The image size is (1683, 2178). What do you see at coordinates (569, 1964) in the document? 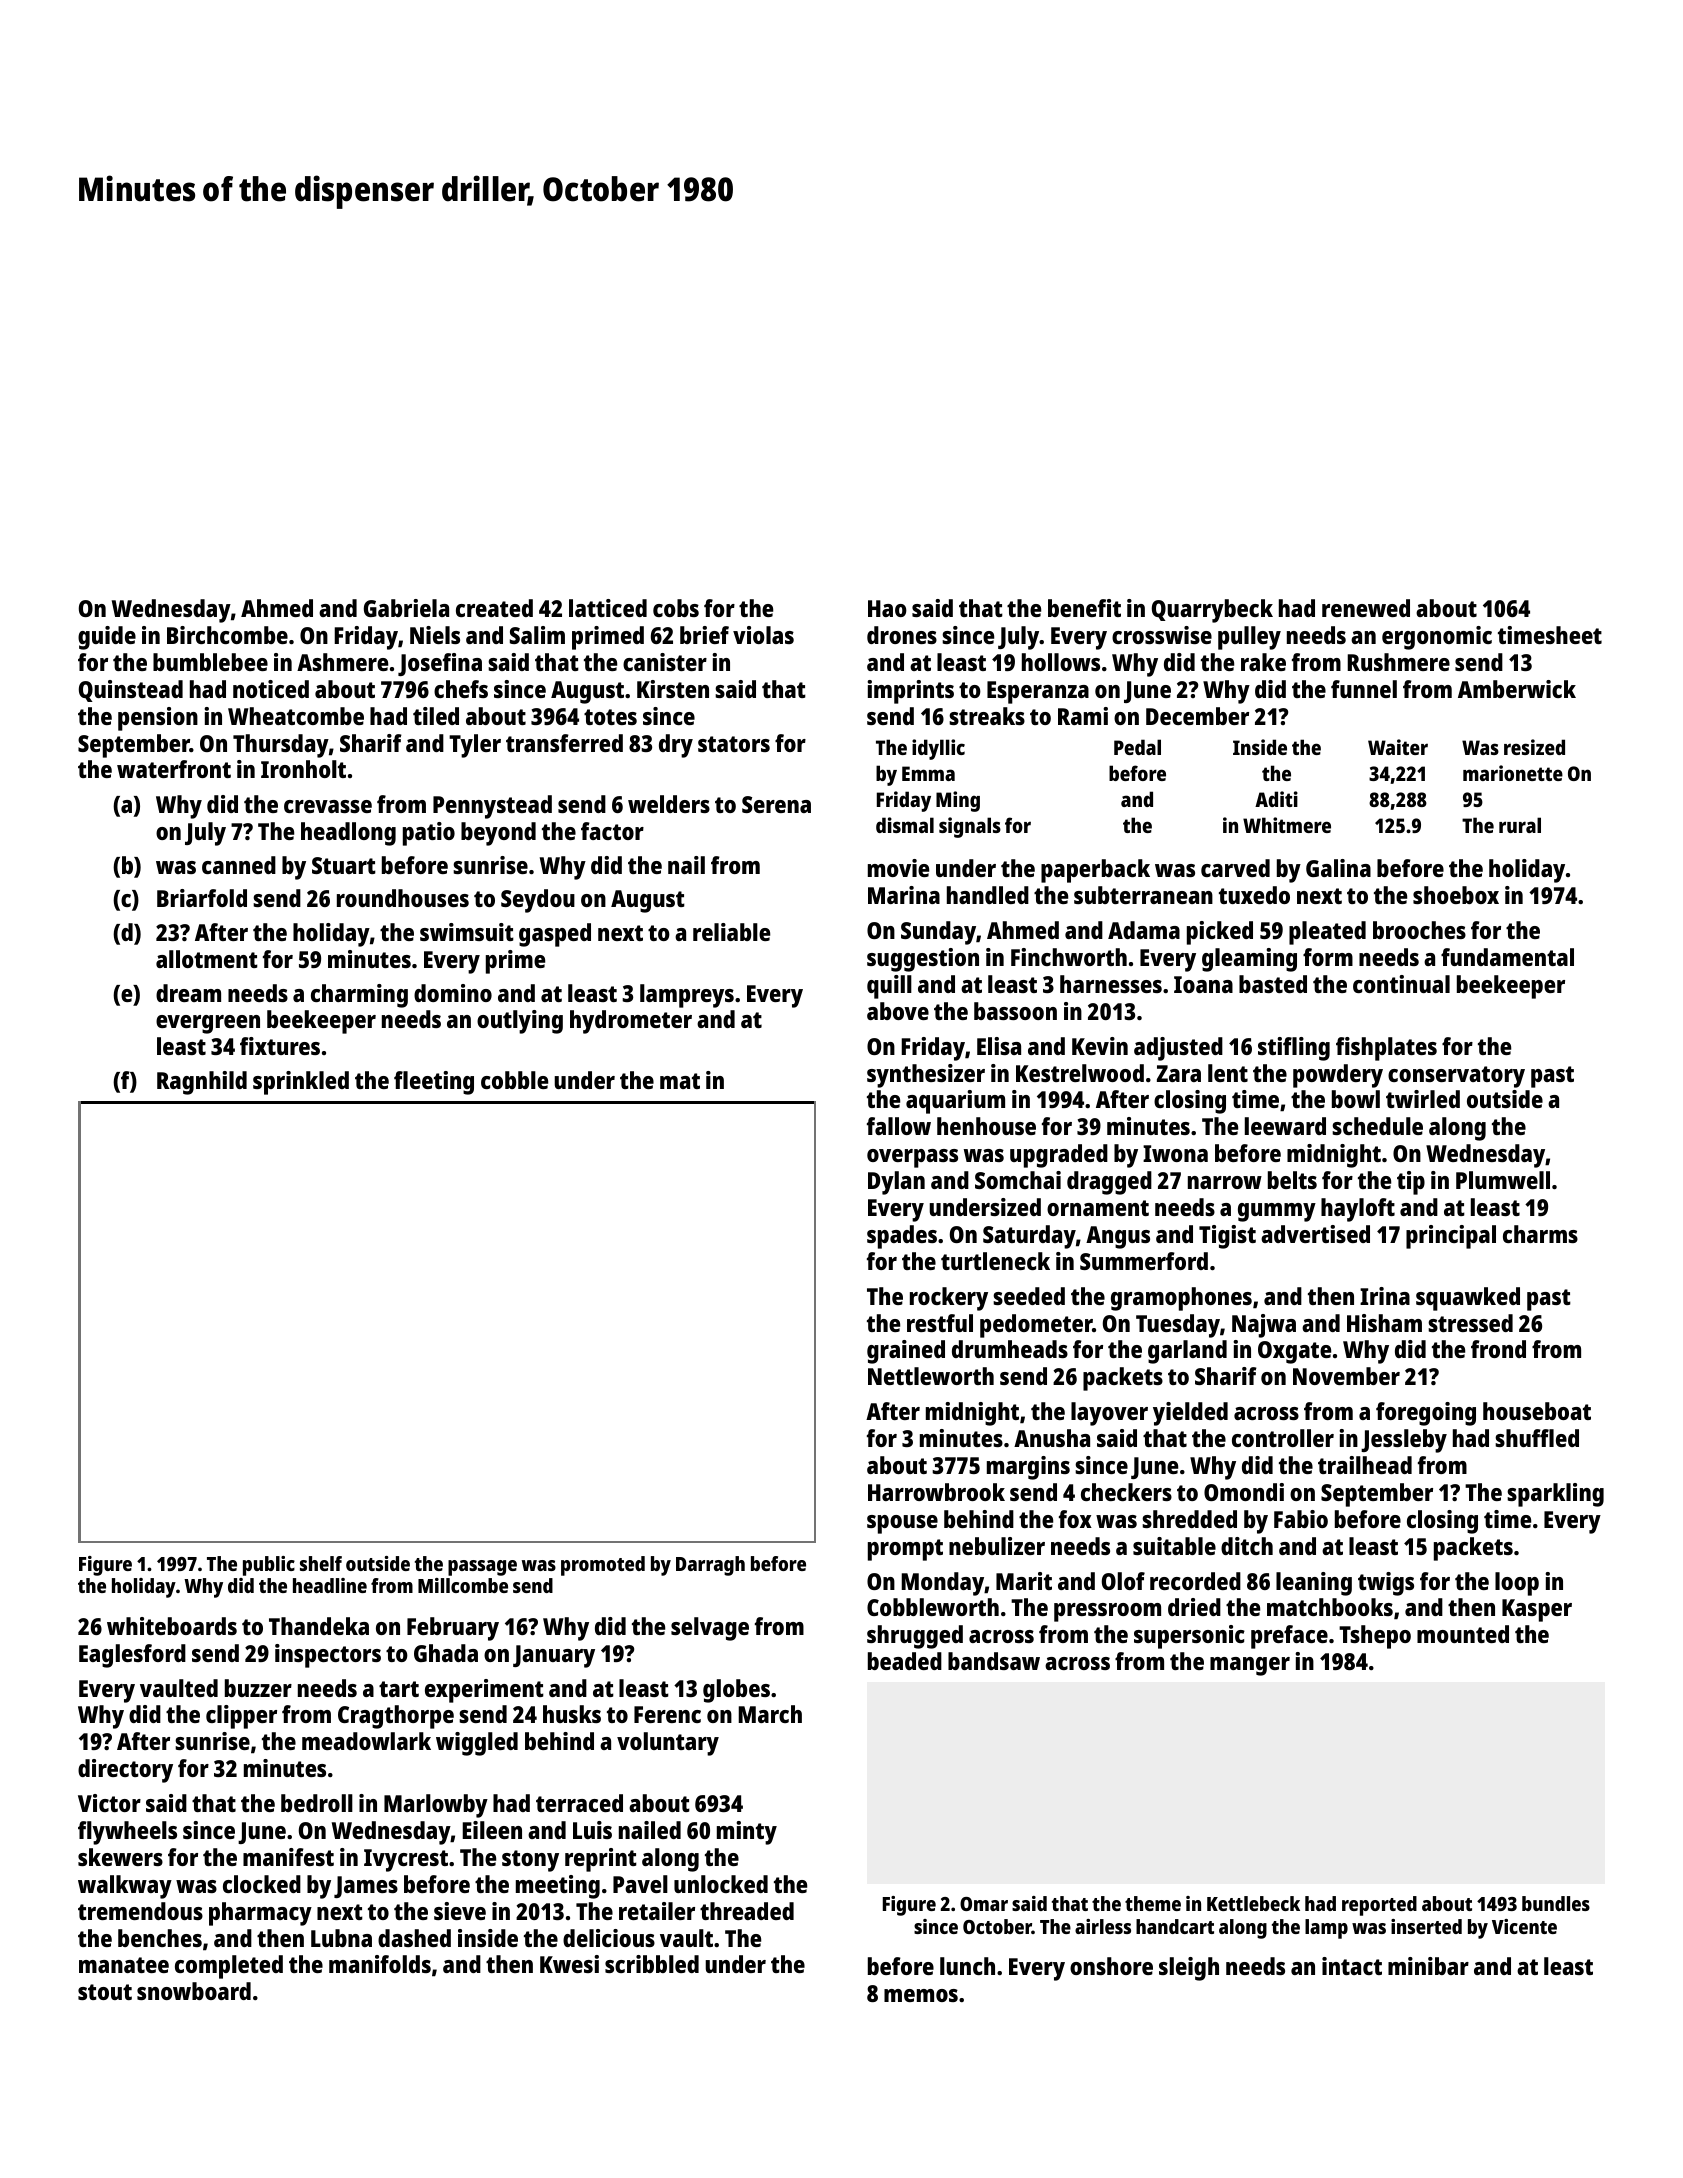
I see `Kwesi` at bounding box center [569, 1964].
